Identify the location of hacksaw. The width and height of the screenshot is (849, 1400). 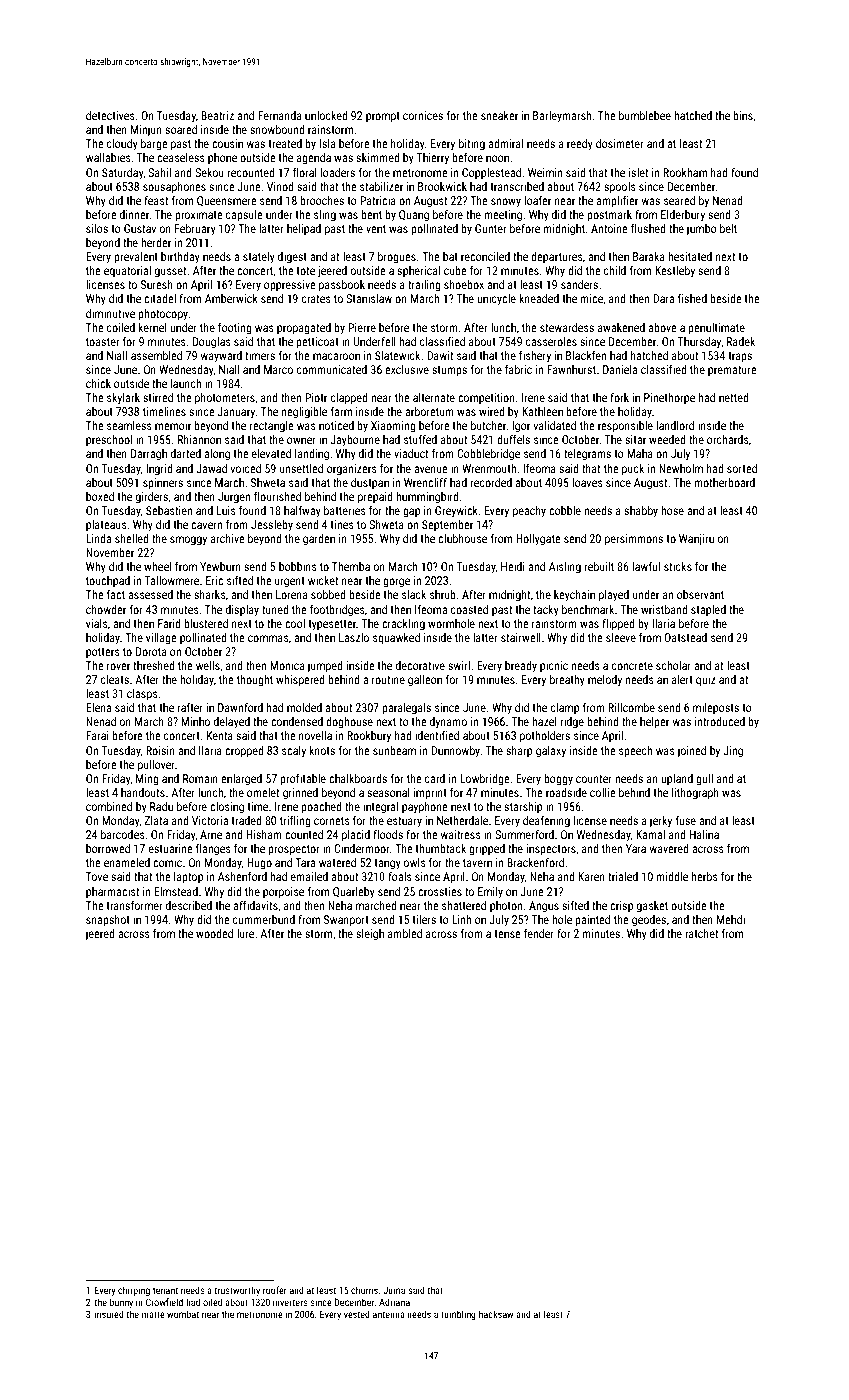
(496, 1314).
